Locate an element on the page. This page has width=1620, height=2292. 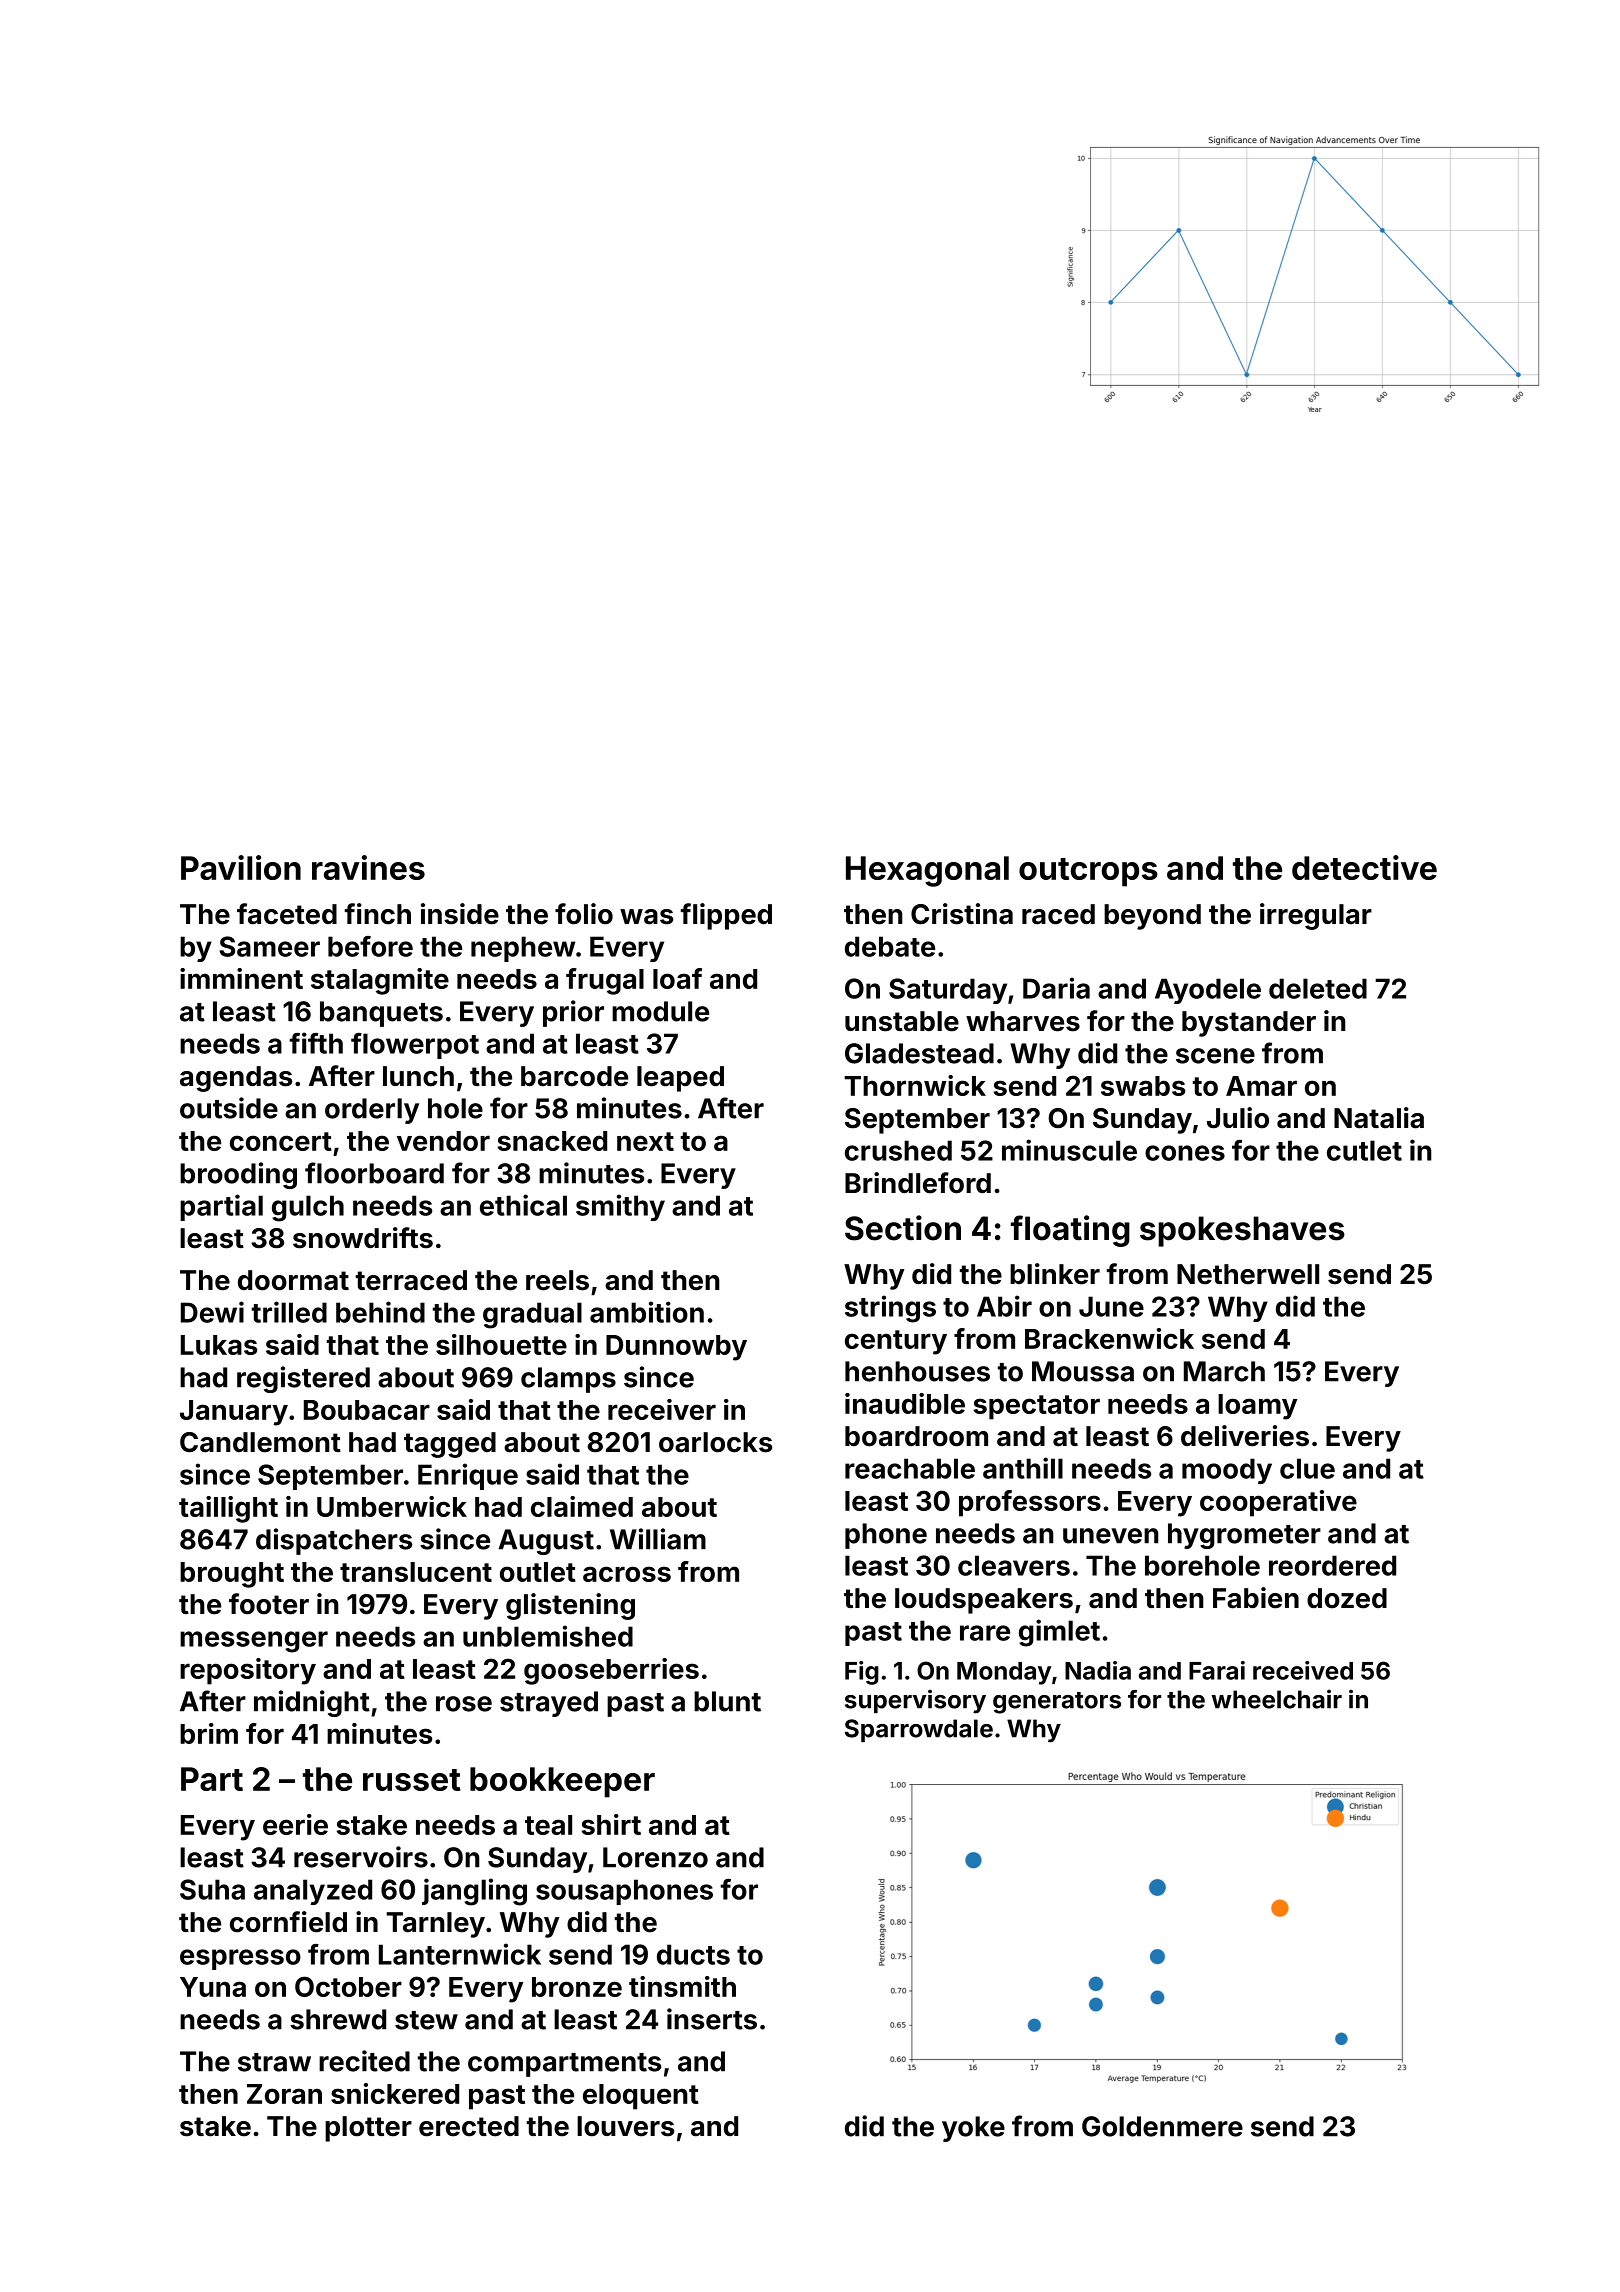
eloquent is located at coordinates (641, 2097).
